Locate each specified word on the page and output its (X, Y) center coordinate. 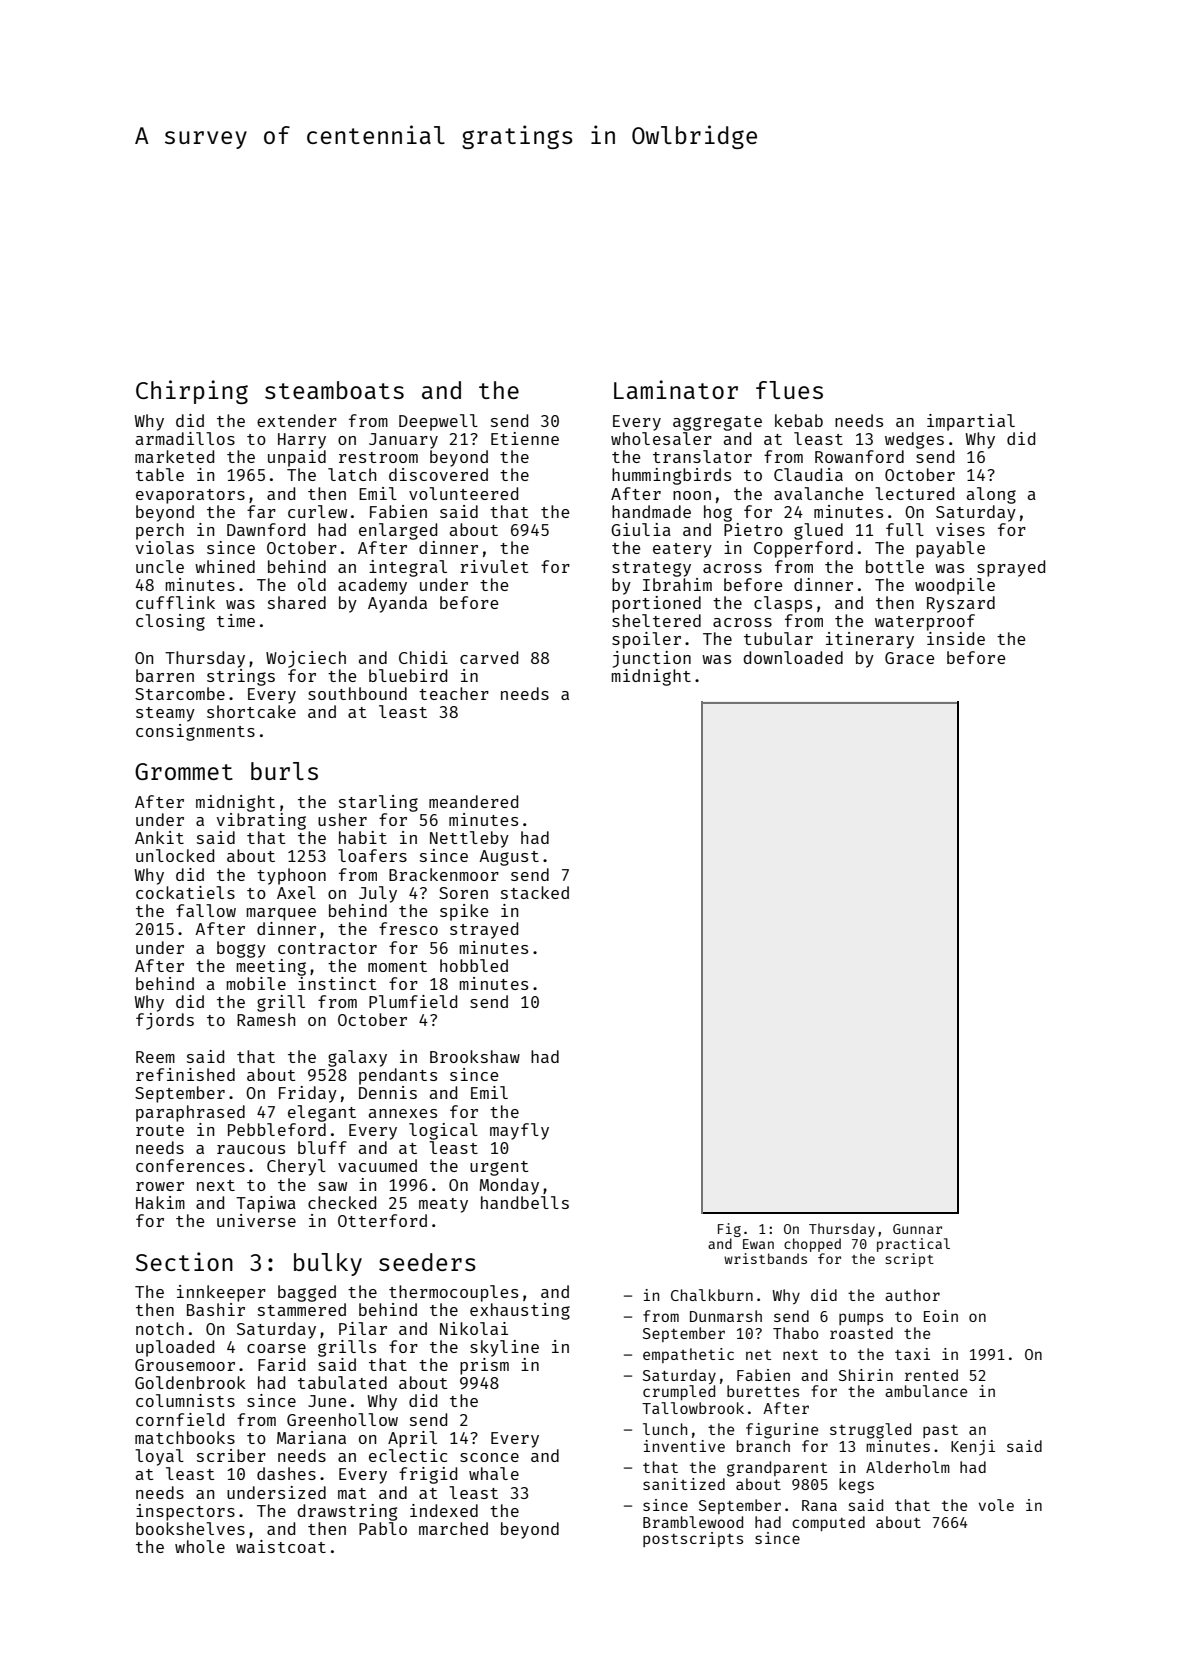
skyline (504, 1348)
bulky (328, 1264)
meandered (473, 801)
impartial (971, 422)
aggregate (717, 423)
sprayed (1011, 568)
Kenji (973, 1448)
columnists (185, 1400)
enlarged (398, 531)
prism (484, 1366)
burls (284, 771)
